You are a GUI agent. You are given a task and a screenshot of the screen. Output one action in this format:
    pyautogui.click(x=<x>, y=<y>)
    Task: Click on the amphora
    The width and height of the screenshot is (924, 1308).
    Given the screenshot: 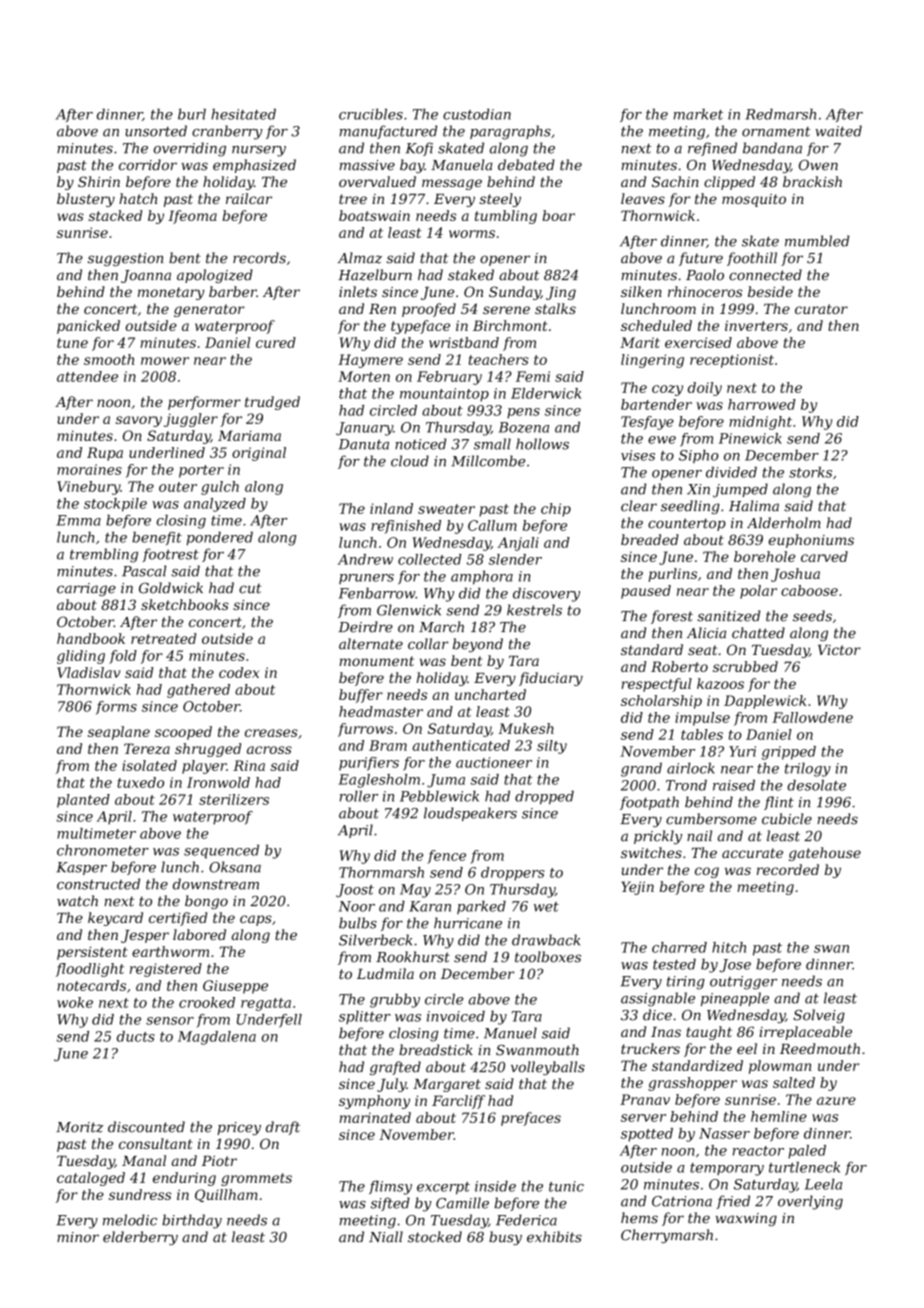 What is the action you would take?
    pyautogui.click(x=482, y=577)
